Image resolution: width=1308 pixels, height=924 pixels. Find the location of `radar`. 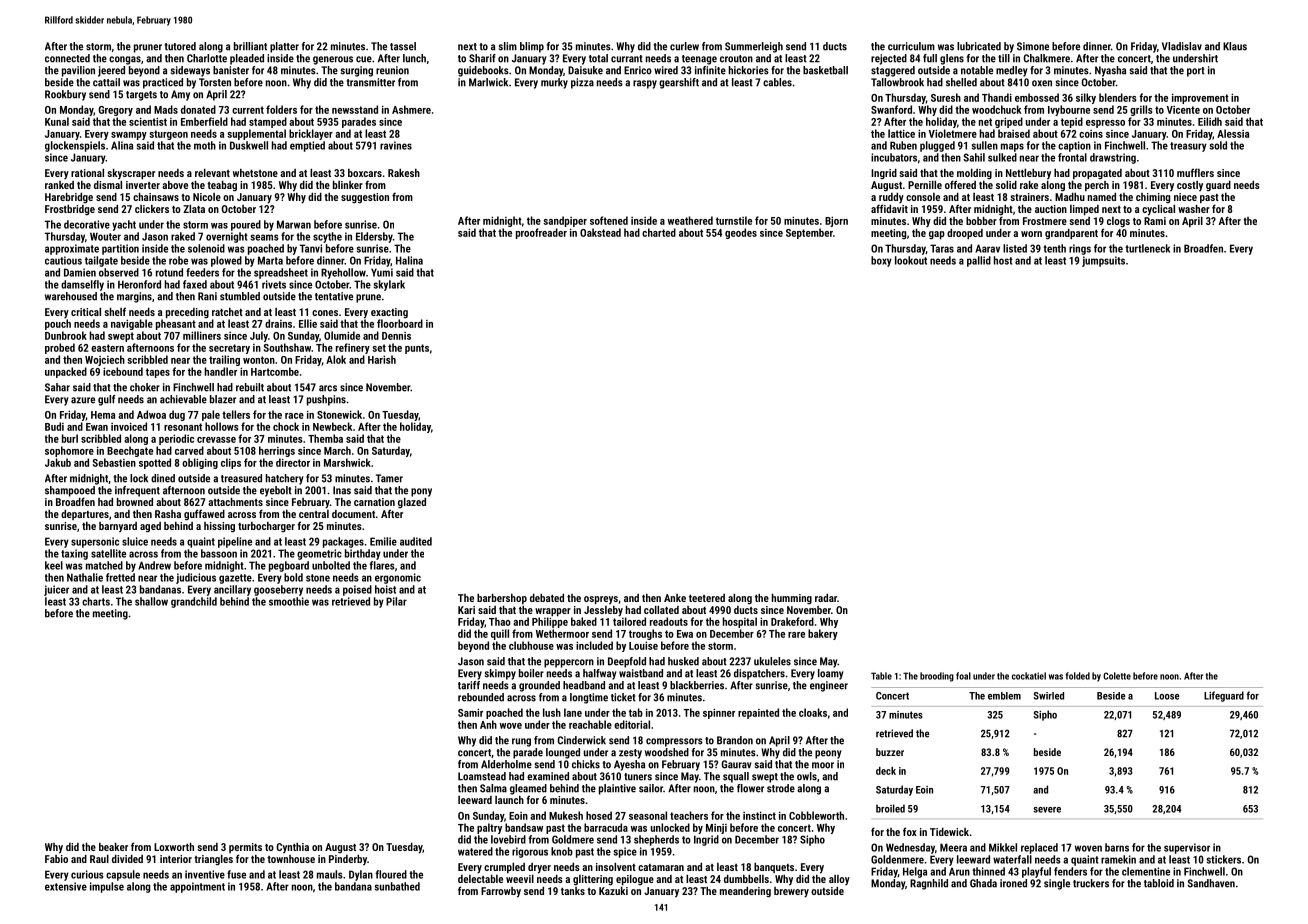

radar is located at coordinates (826, 598).
